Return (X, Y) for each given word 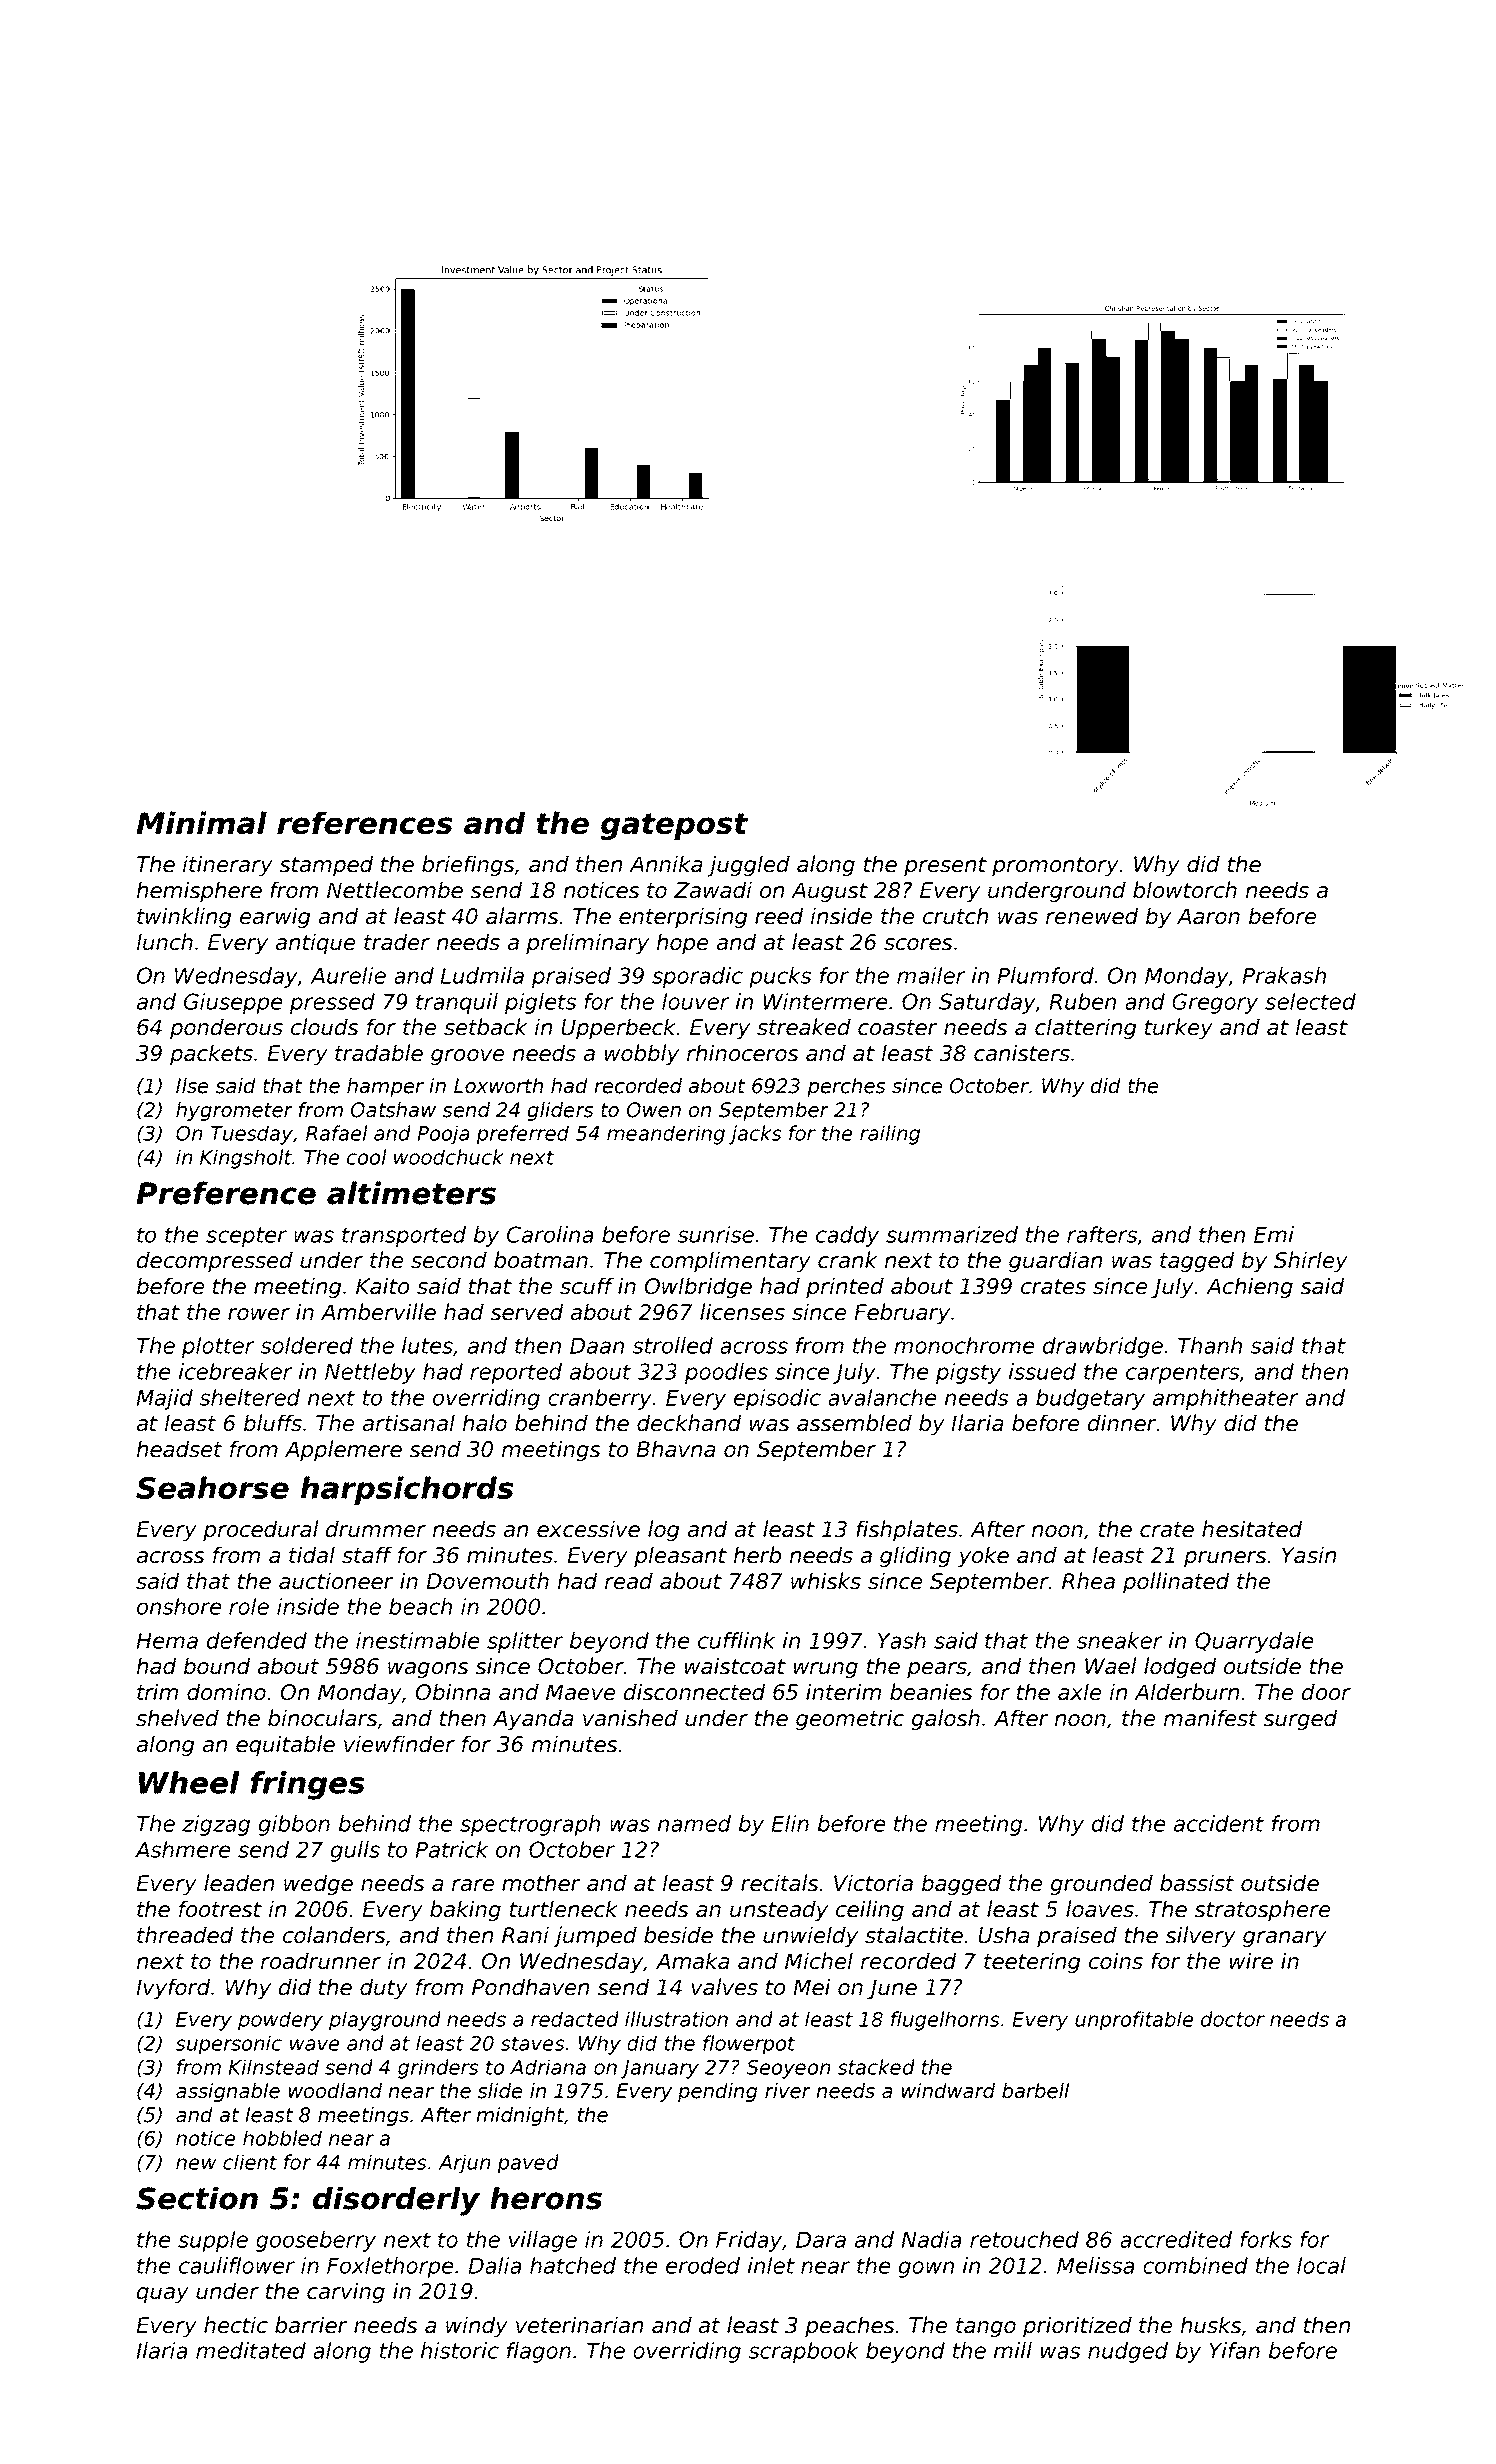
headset (179, 1449)
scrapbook (804, 2352)
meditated (251, 2350)
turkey (1179, 1029)
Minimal (202, 822)
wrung (826, 1670)
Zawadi (713, 890)
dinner (1122, 1423)
